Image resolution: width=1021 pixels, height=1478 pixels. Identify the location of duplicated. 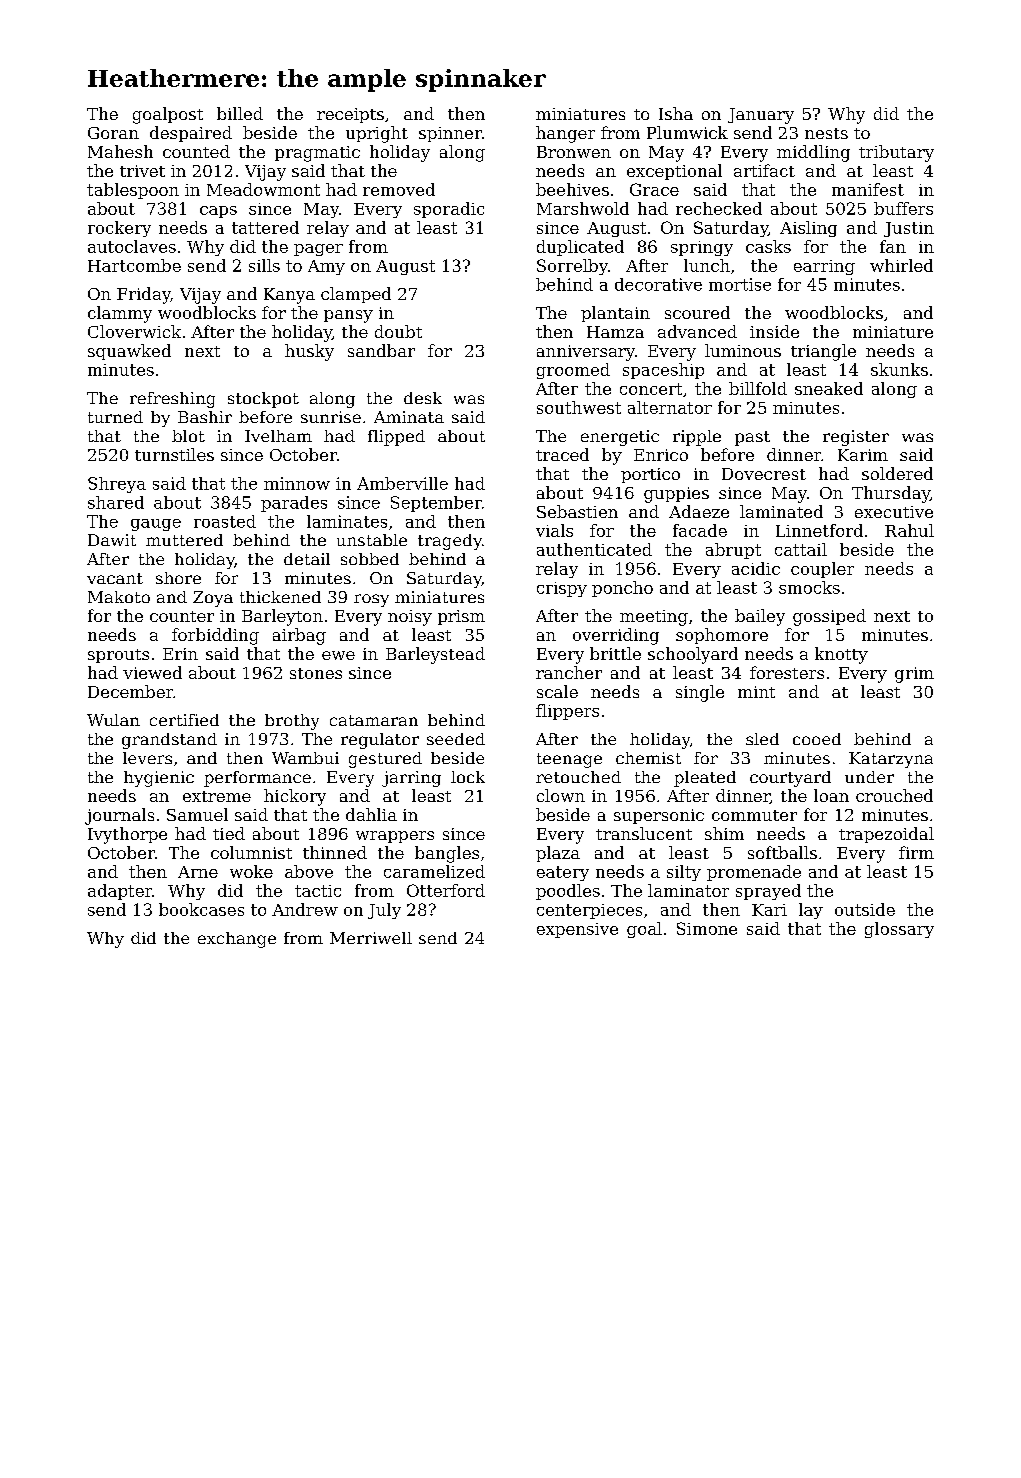
(580, 248).
